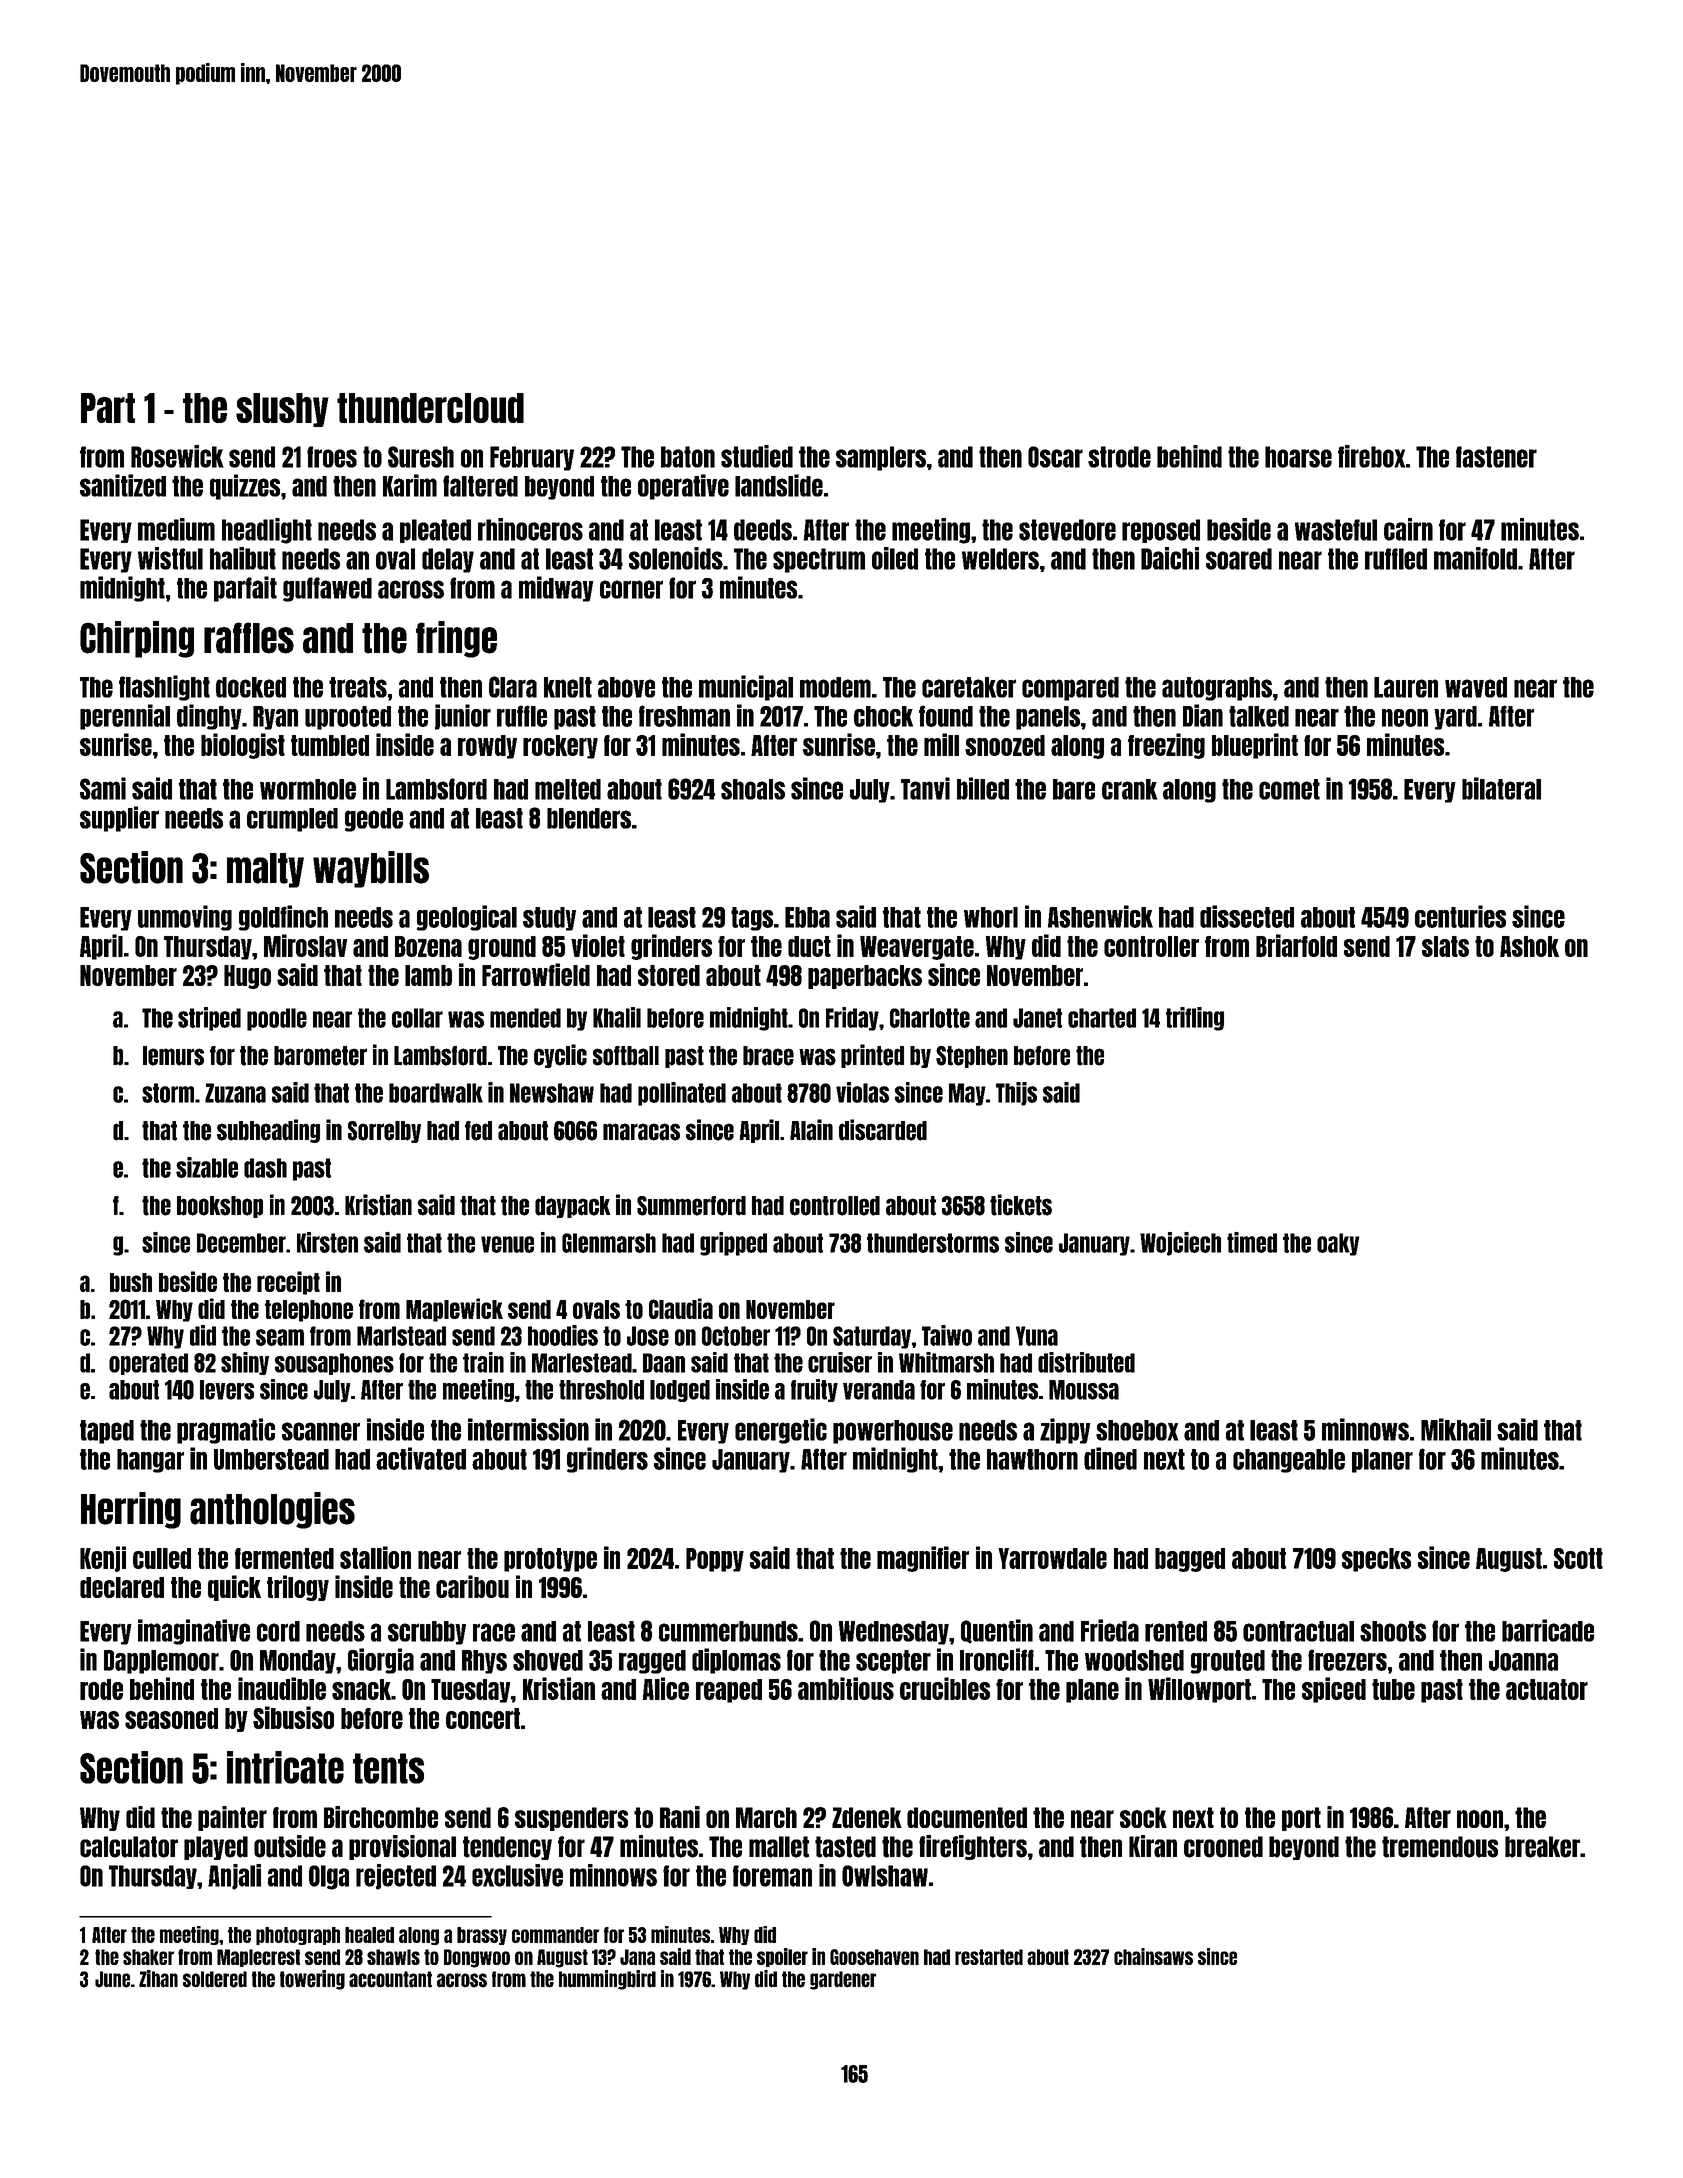  Describe the element at coordinates (312, 1980) in the image. I see `towering` at that location.
